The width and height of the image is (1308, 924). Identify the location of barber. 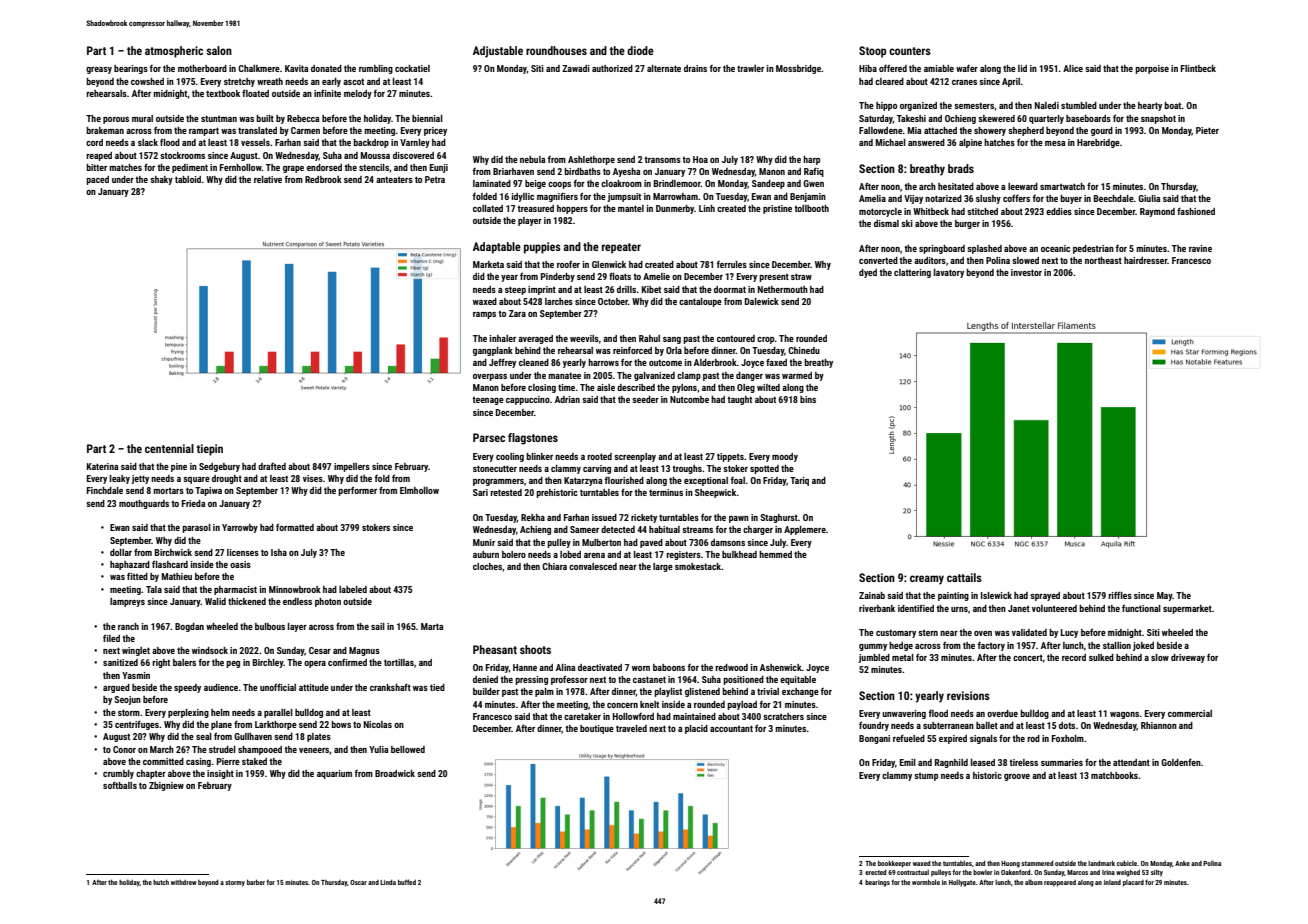
(256, 882).
